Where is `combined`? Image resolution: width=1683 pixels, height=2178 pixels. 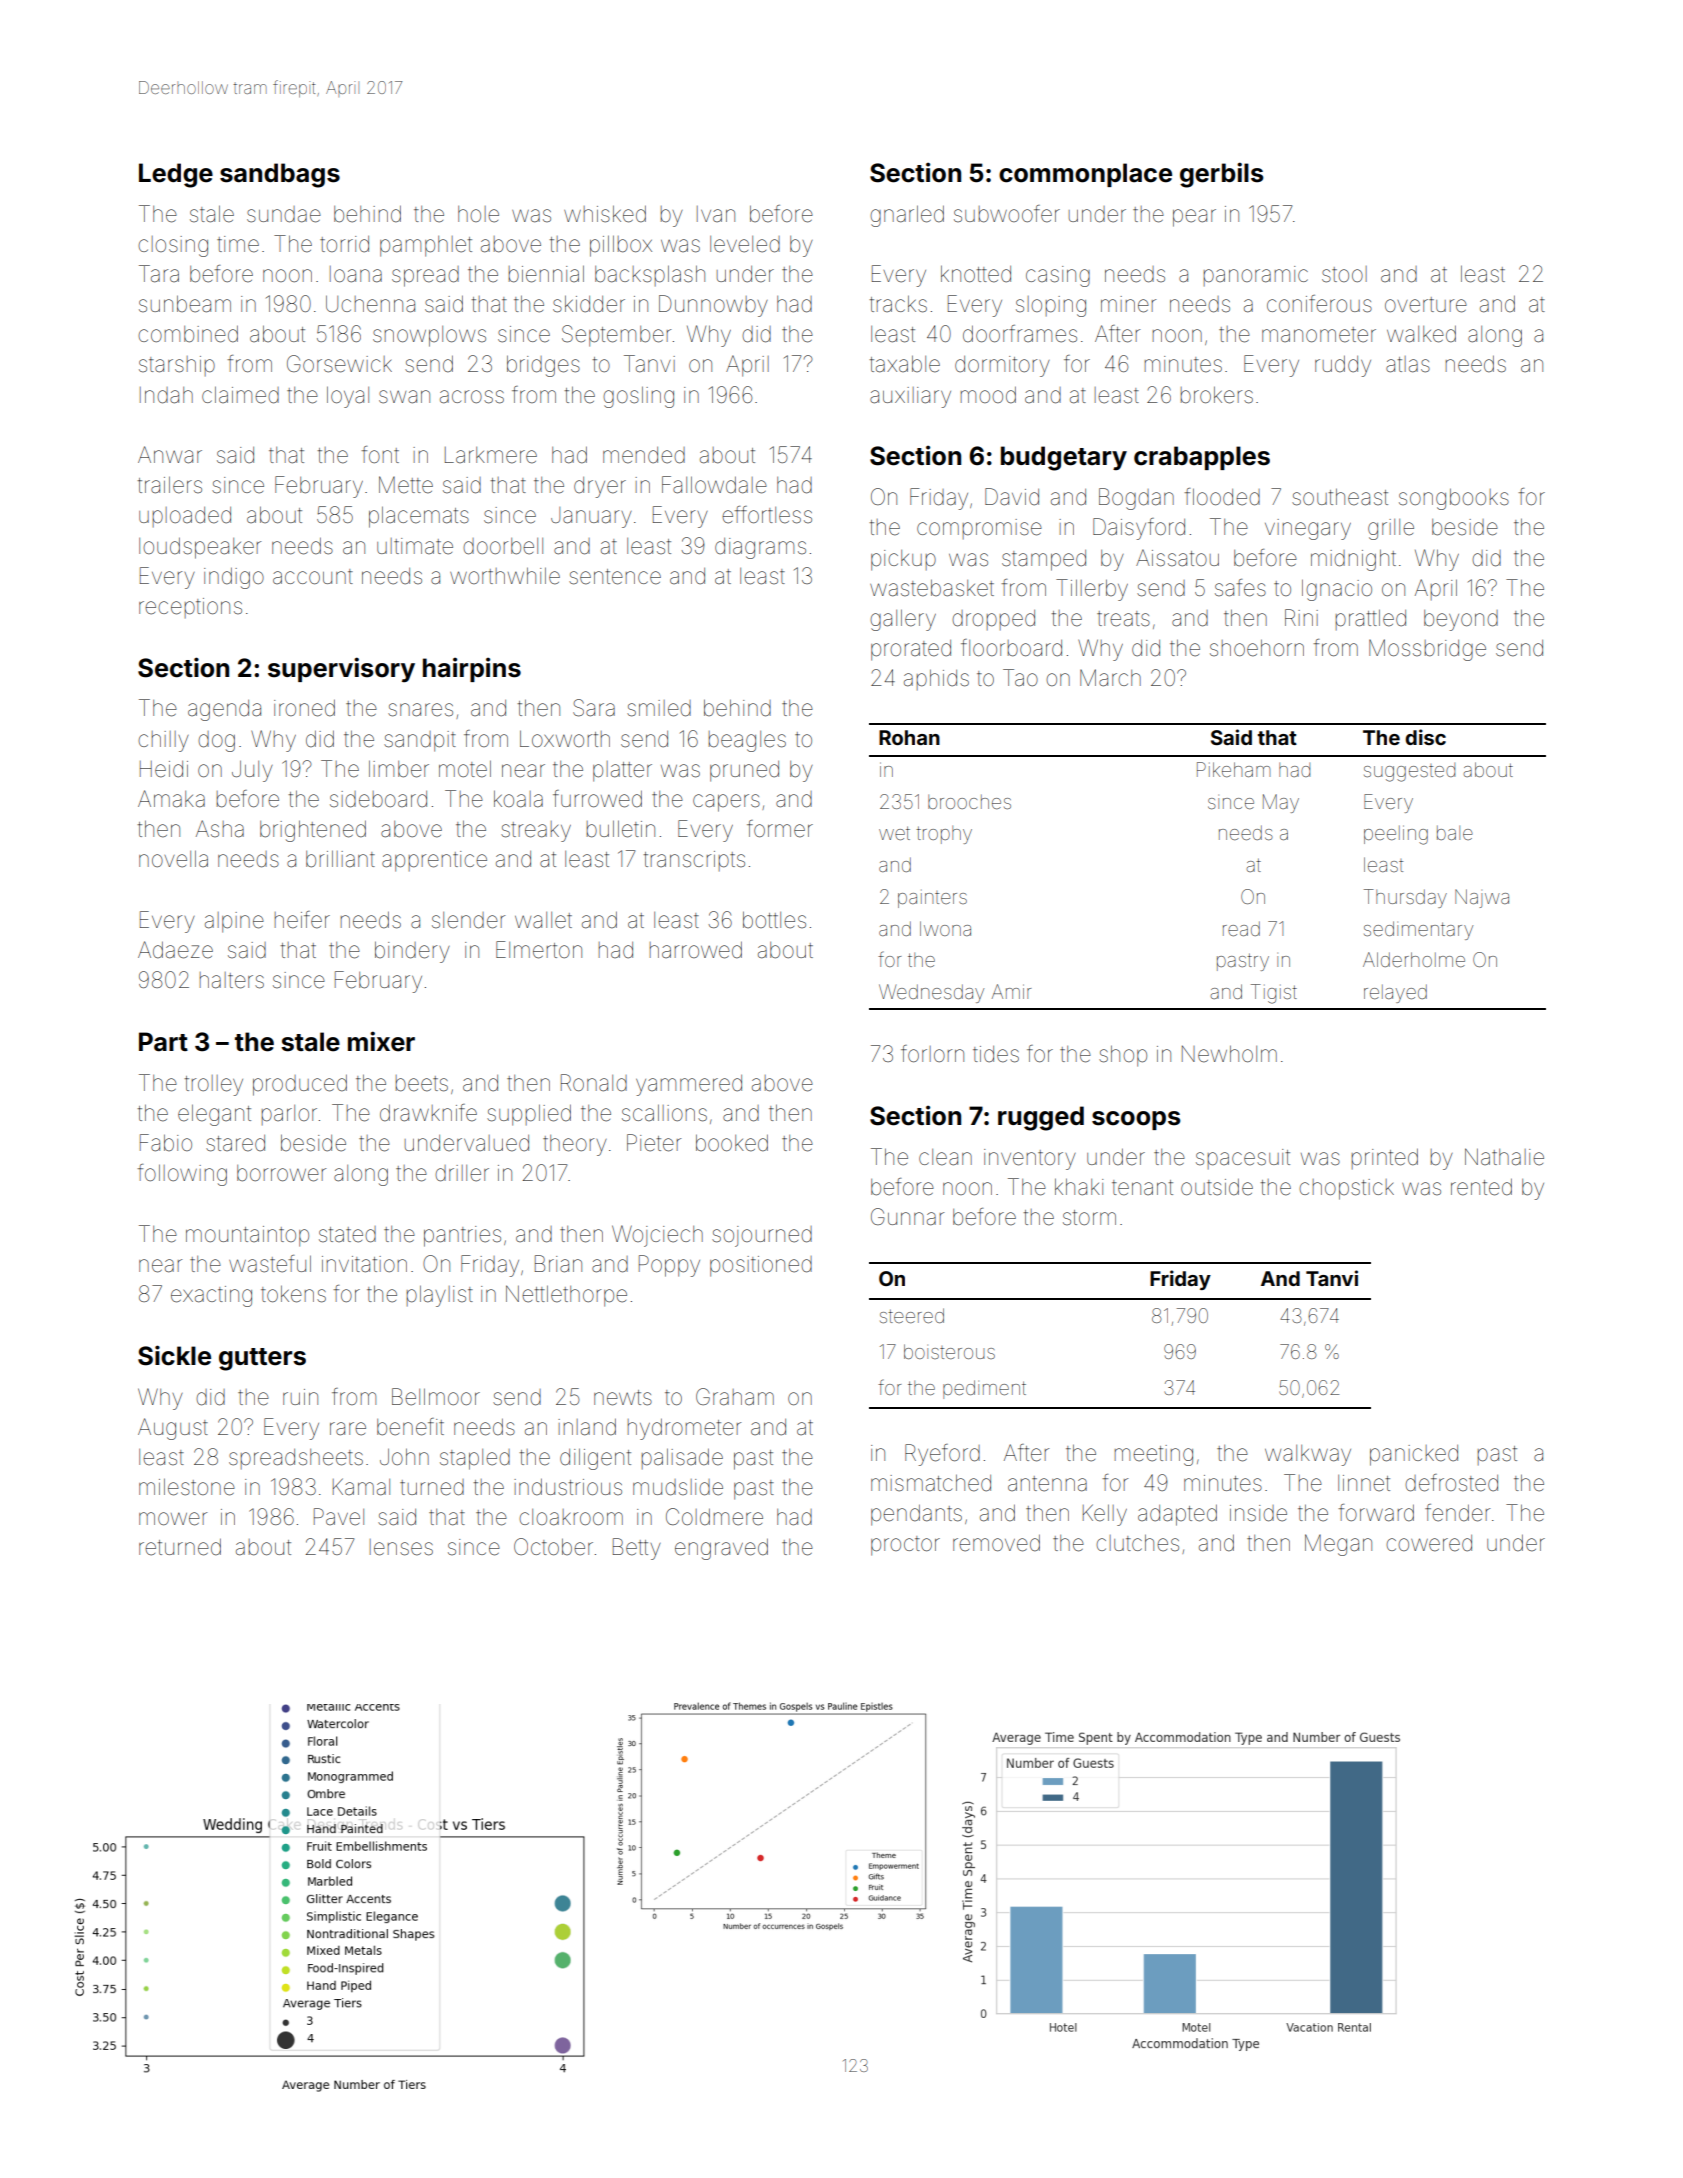 combined is located at coordinates (188, 334).
